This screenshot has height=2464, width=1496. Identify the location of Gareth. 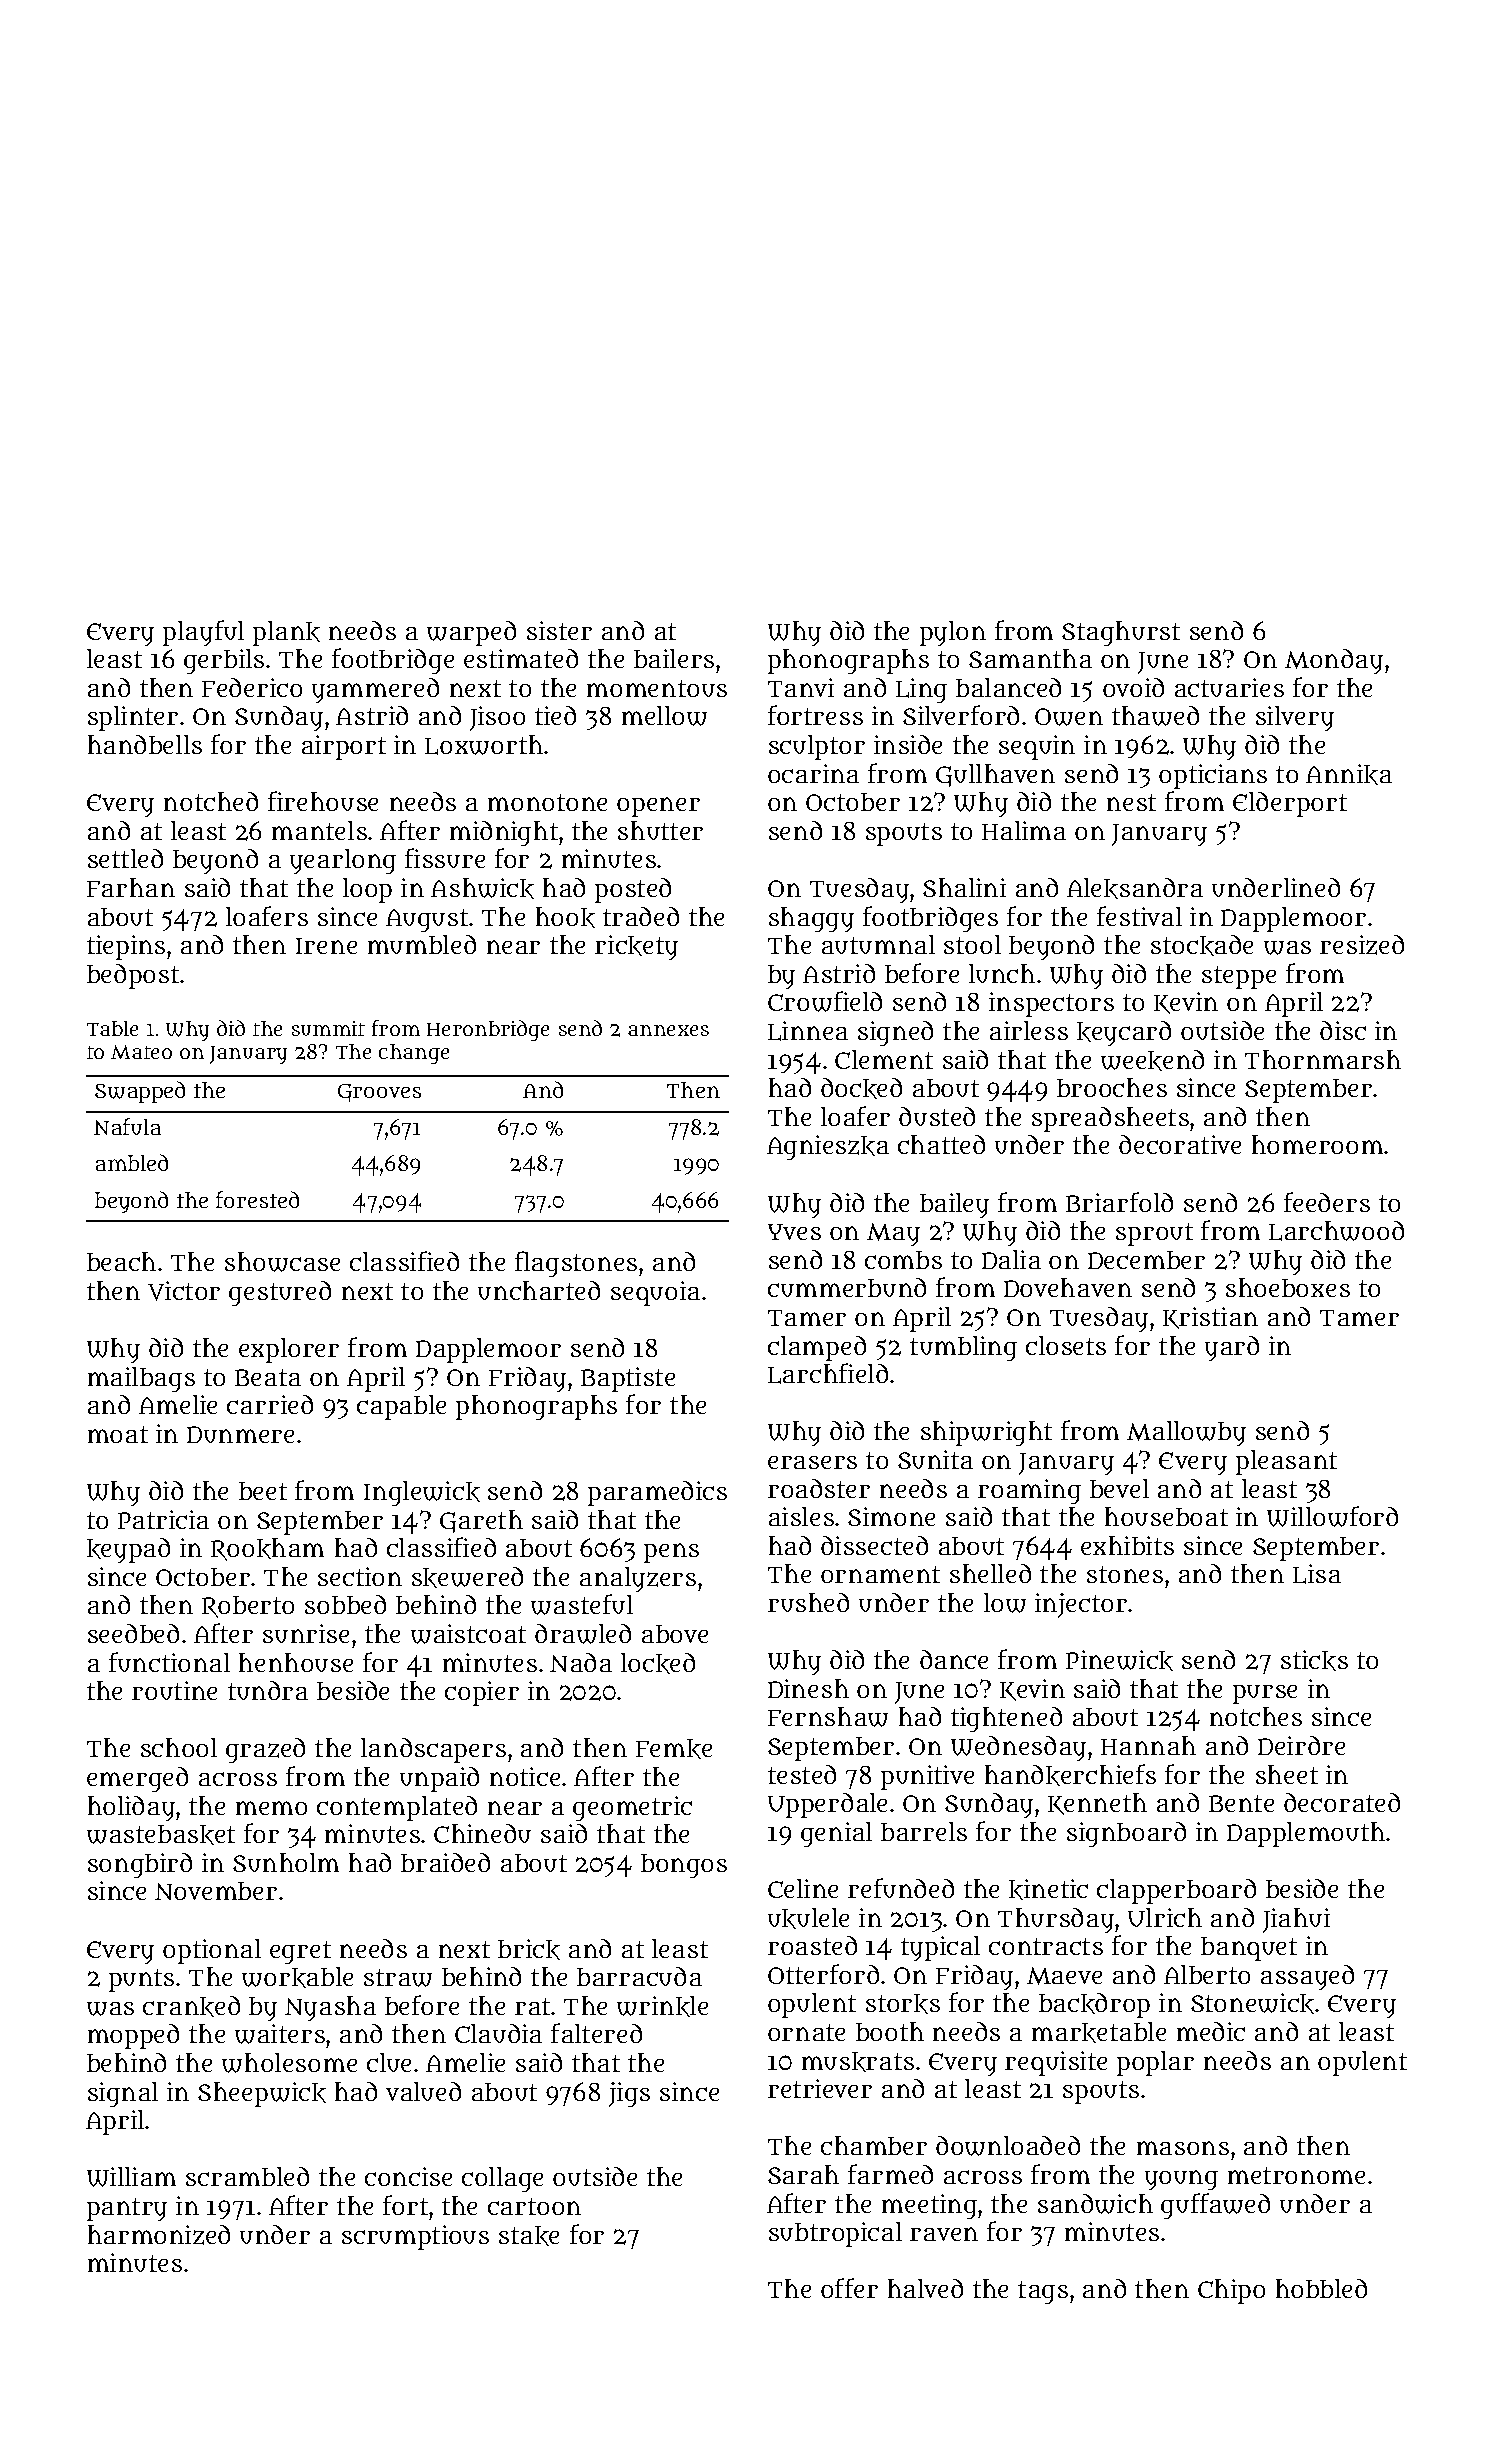
(481, 1521).
